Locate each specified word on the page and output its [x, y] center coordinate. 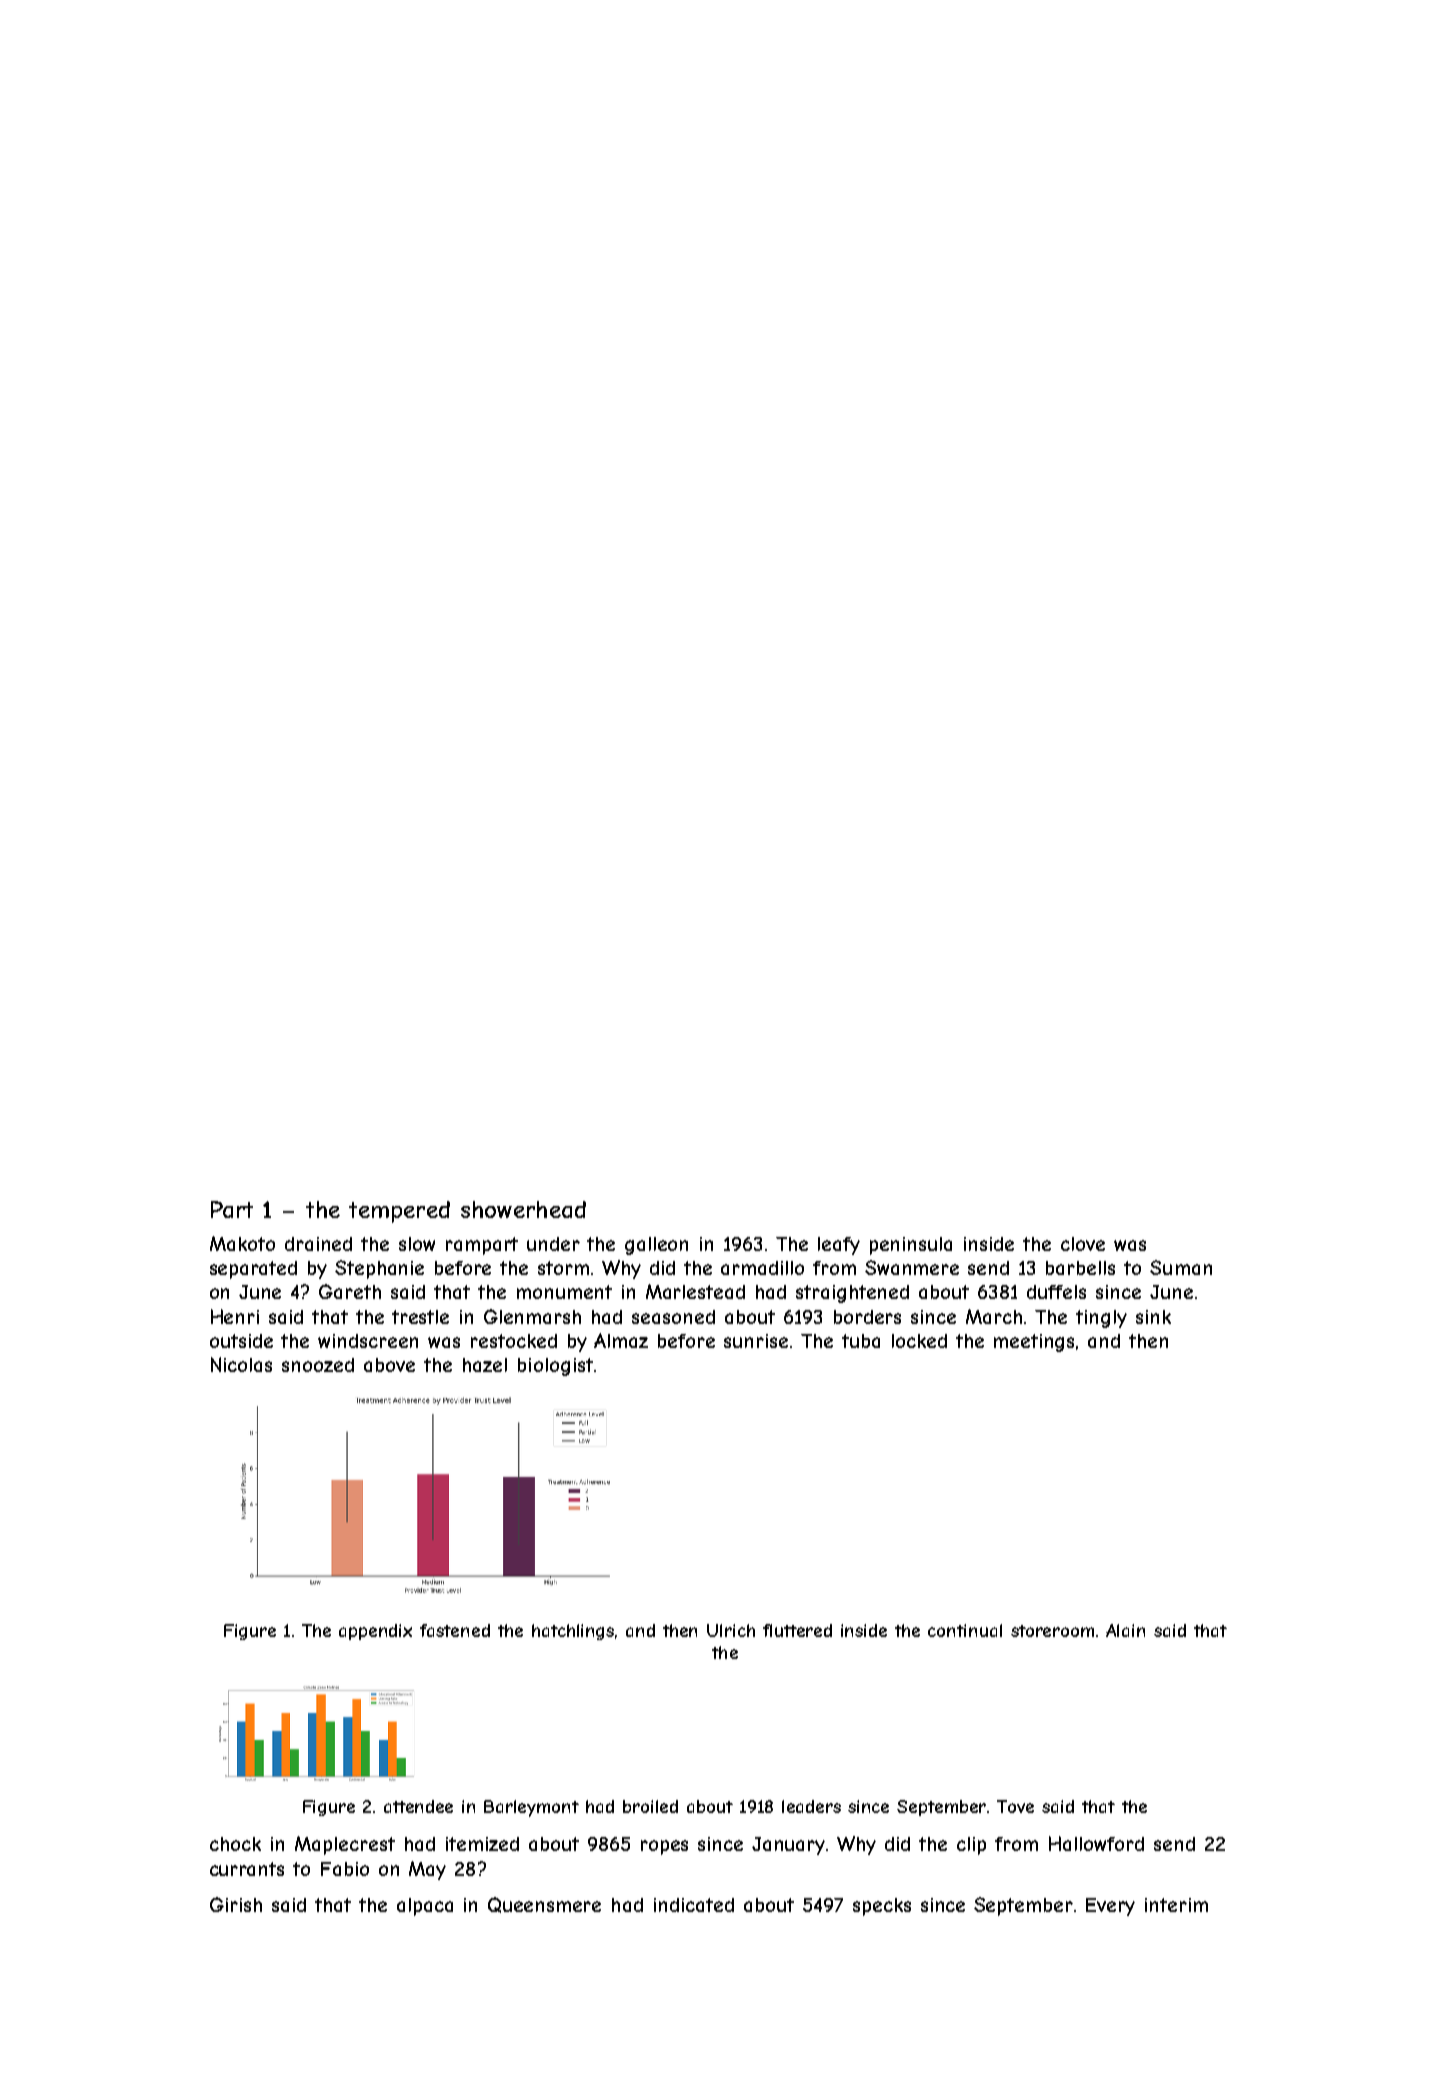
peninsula [911, 1246]
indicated [694, 1905]
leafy [839, 1246]
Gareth [350, 1291]
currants [247, 1869]
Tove [1015, 1806]
